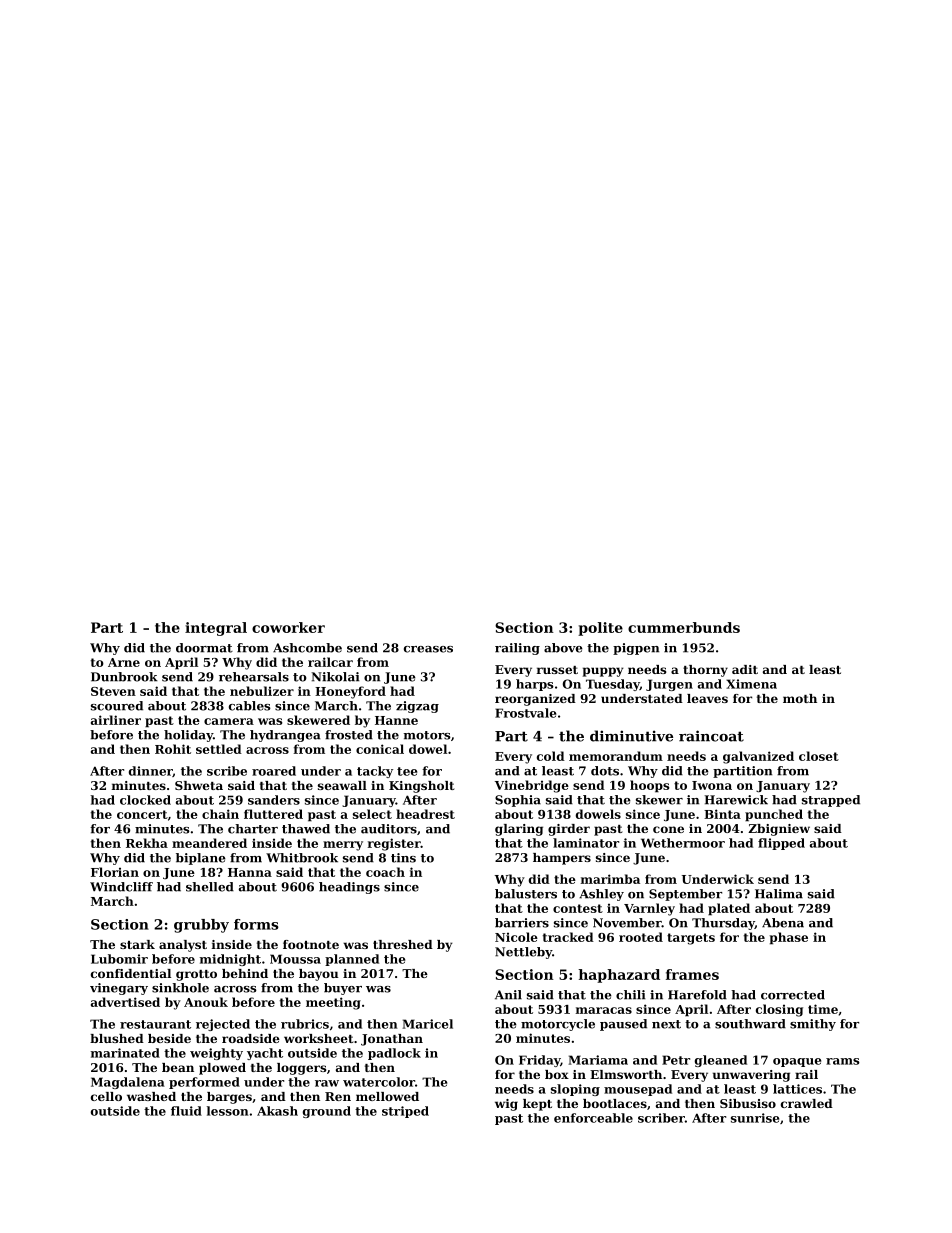  I want to click on sanders, so click(274, 800).
